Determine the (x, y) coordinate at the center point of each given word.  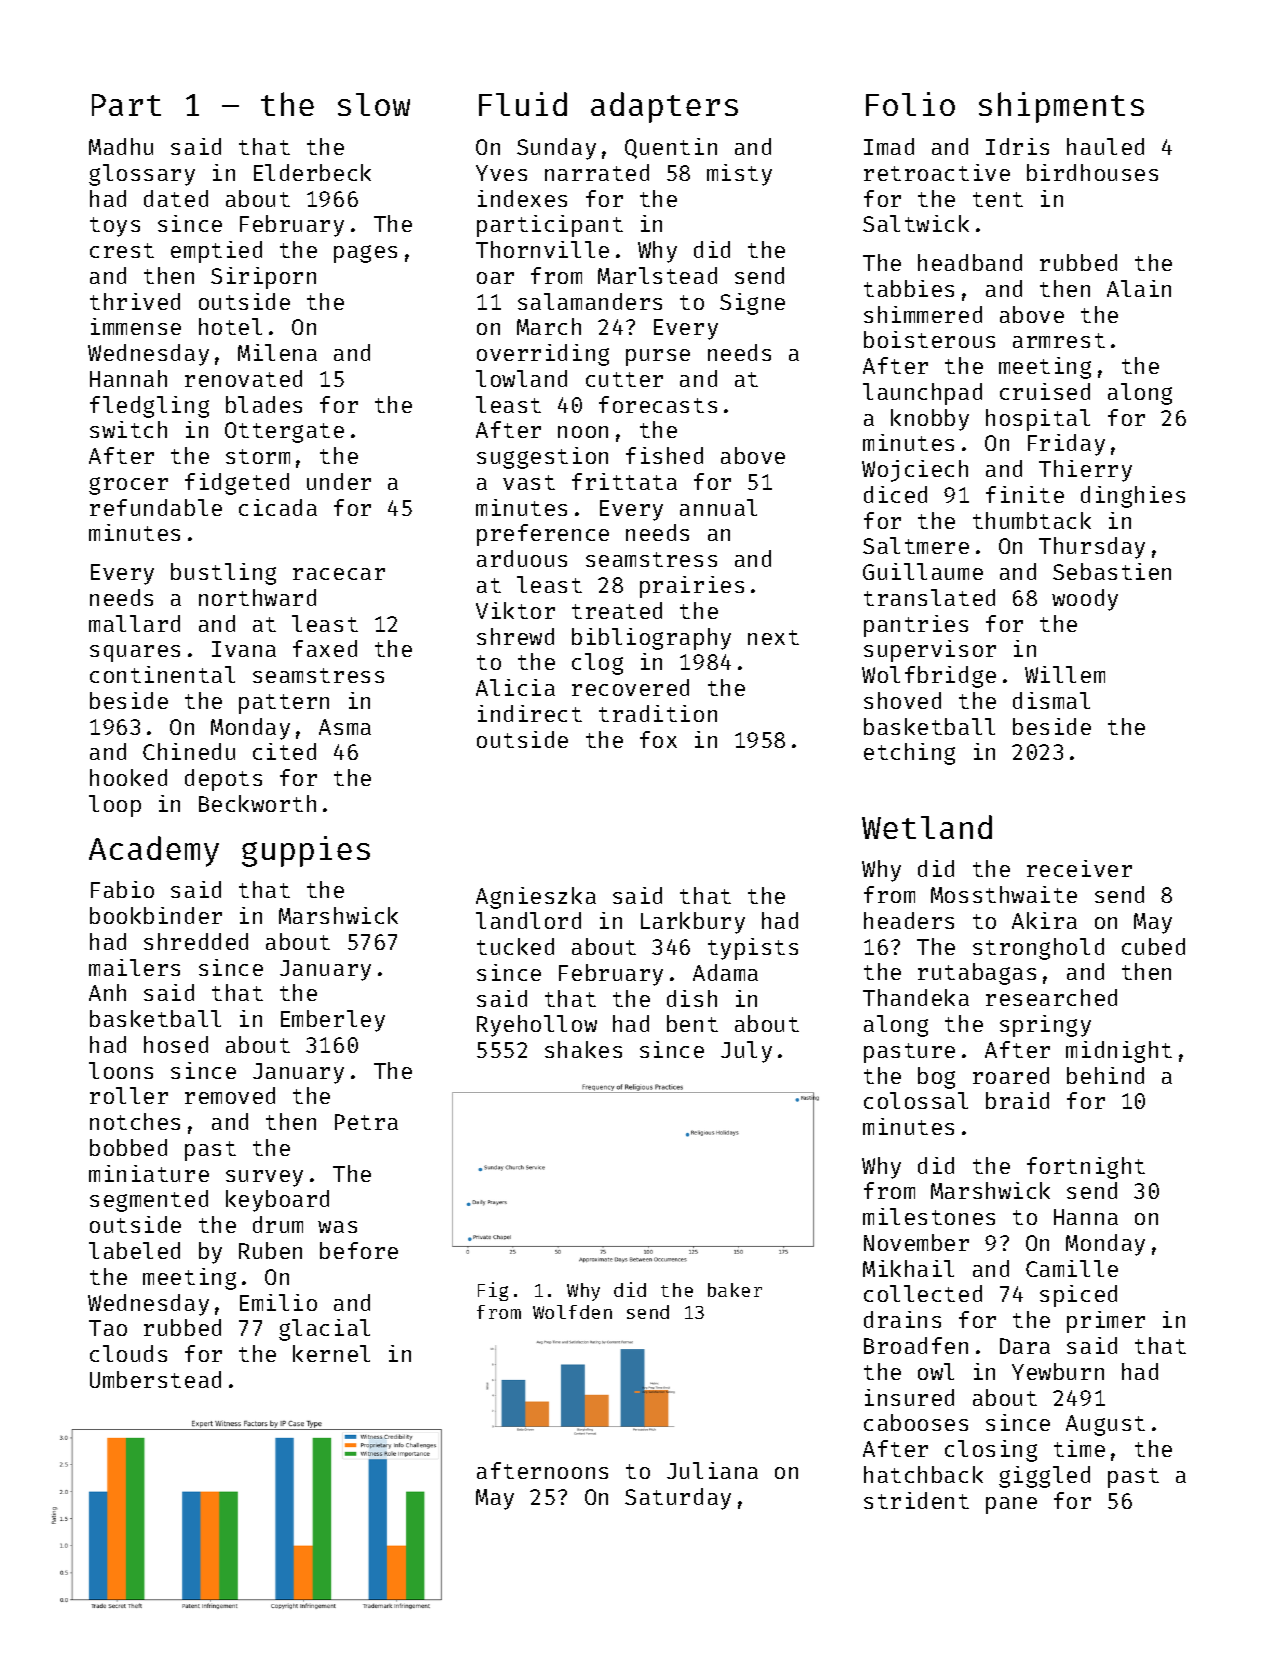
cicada (278, 507)
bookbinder (156, 915)
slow (374, 104)
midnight (1119, 1052)
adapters (664, 107)
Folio (910, 104)
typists (753, 949)
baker (735, 1290)
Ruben (270, 1250)
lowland (521, 378)
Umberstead (155, 1379)
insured (909, 1397)
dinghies (1133, 497)
